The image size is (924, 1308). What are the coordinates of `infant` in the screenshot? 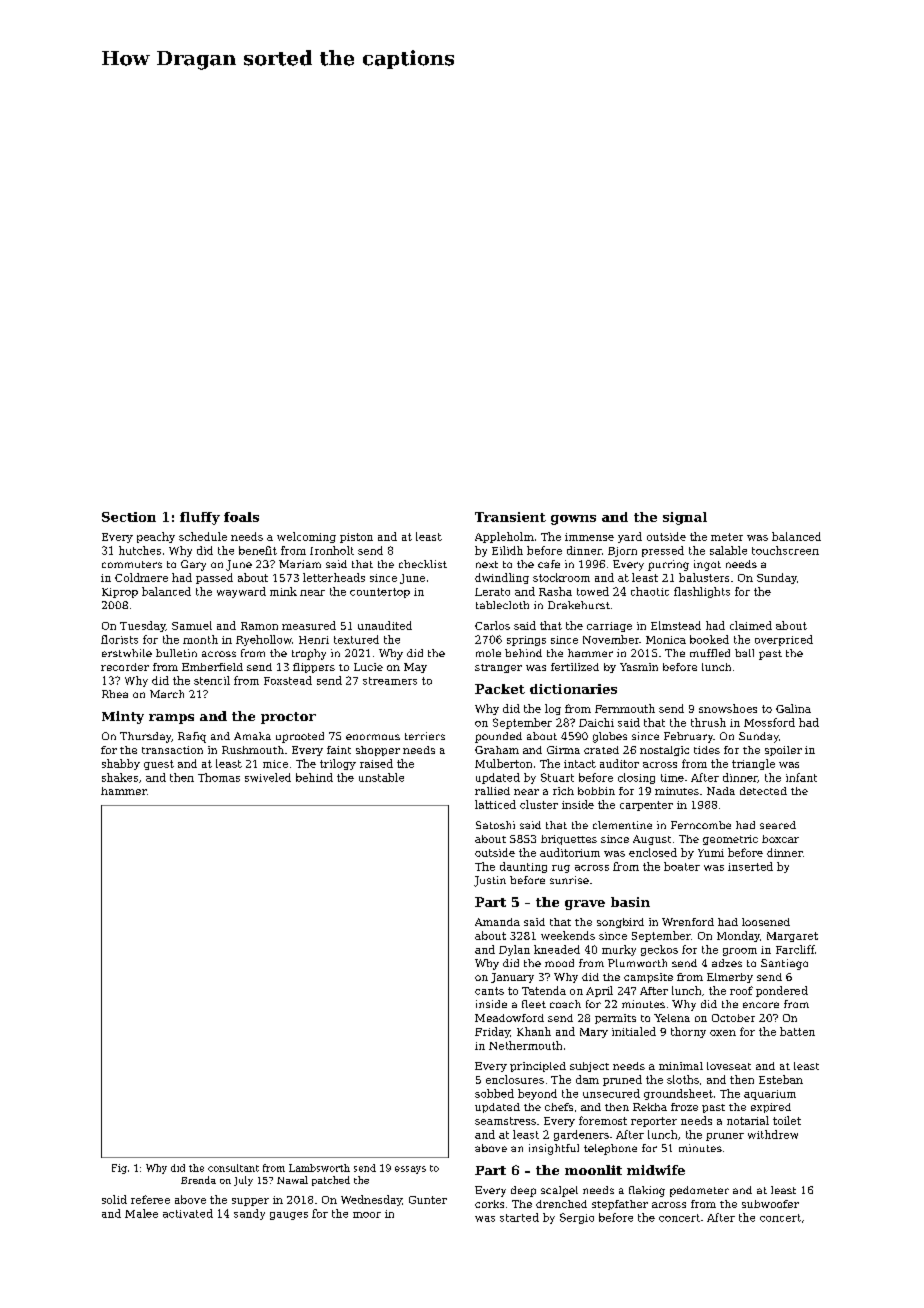 It's located at (801, 777).
